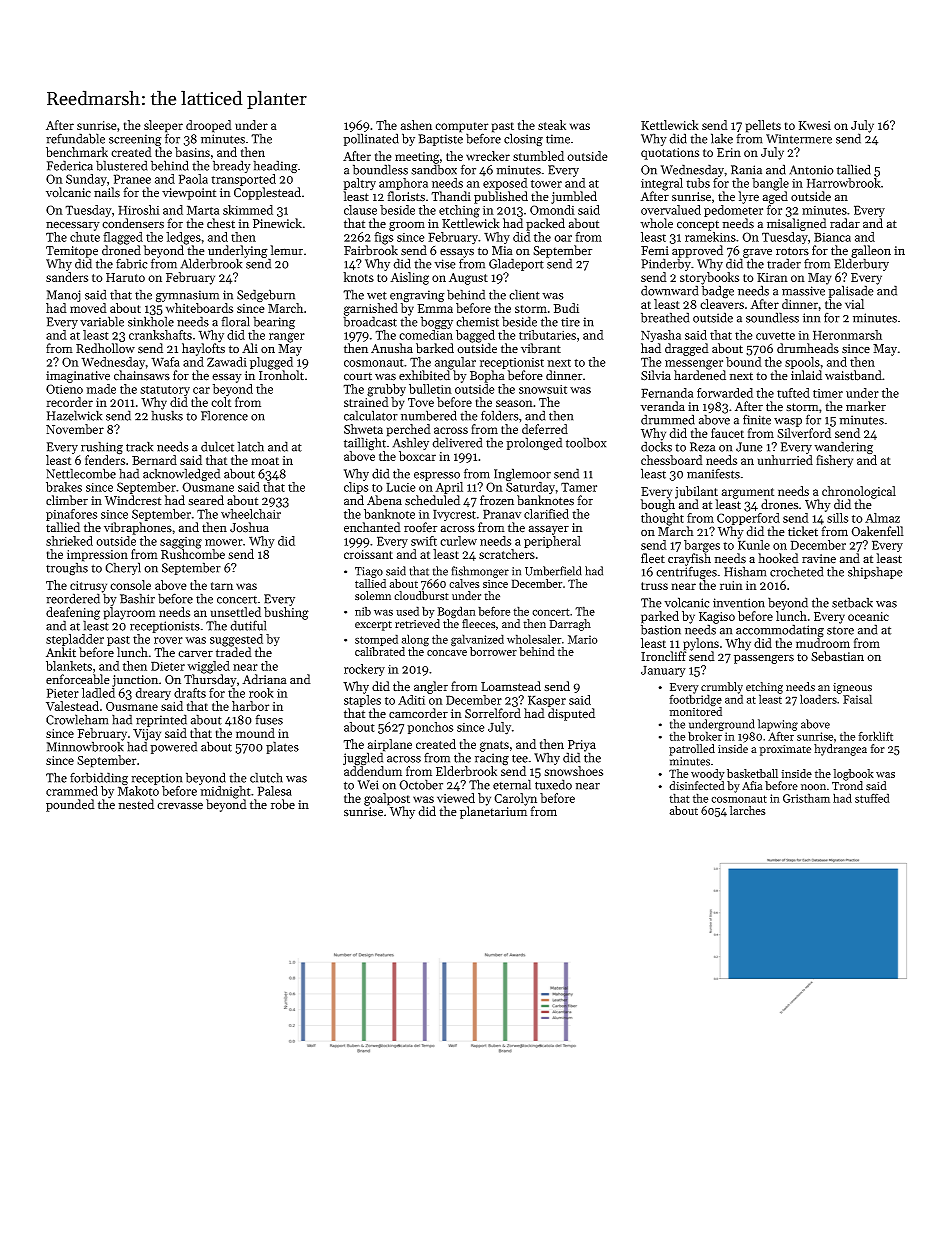 The height and width of the screenshot is (1233, 952). I want to click on gnats, so click(494, 746).
